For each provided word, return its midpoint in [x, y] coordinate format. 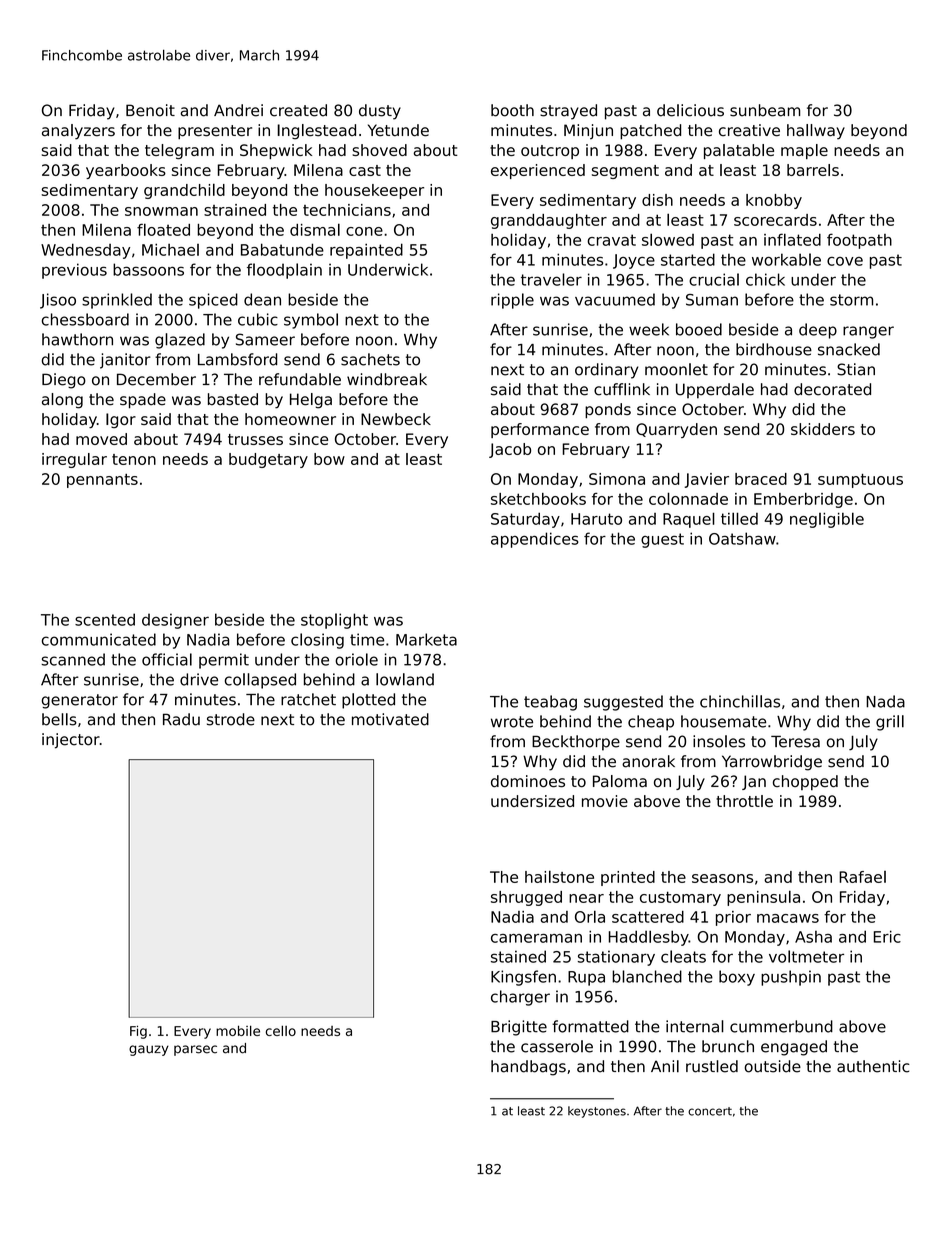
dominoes [528, 781]
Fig [138, 1032]
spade [143, 401]
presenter [215, 132]
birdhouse [774, 349]
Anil [665, 1066]
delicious [690, 110]
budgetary [268, 460]
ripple [512, 301]
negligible [827, 520]
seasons [722, 878]
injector [71, 741]
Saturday [525, 520]
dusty [380, 112]
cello [281, 1030]
